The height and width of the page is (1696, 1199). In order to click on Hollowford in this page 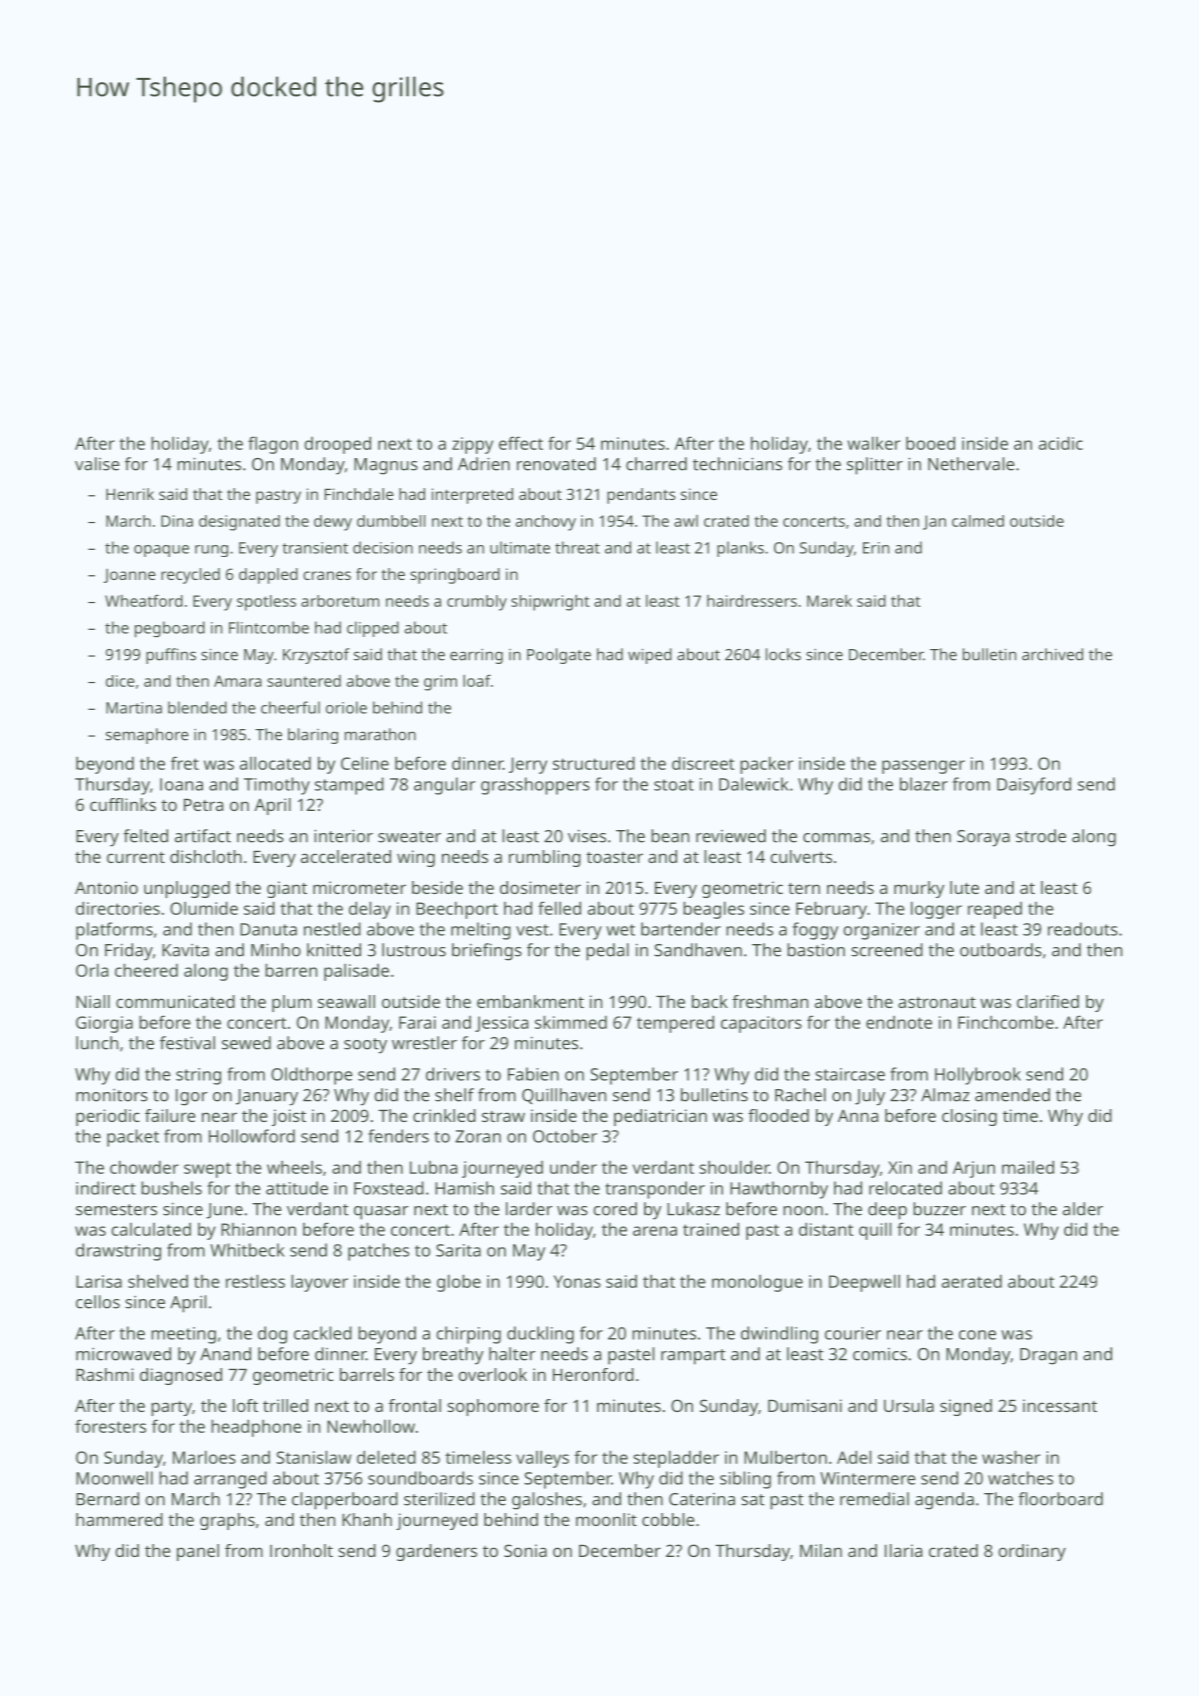, I will do `click(252, 1136)`.
